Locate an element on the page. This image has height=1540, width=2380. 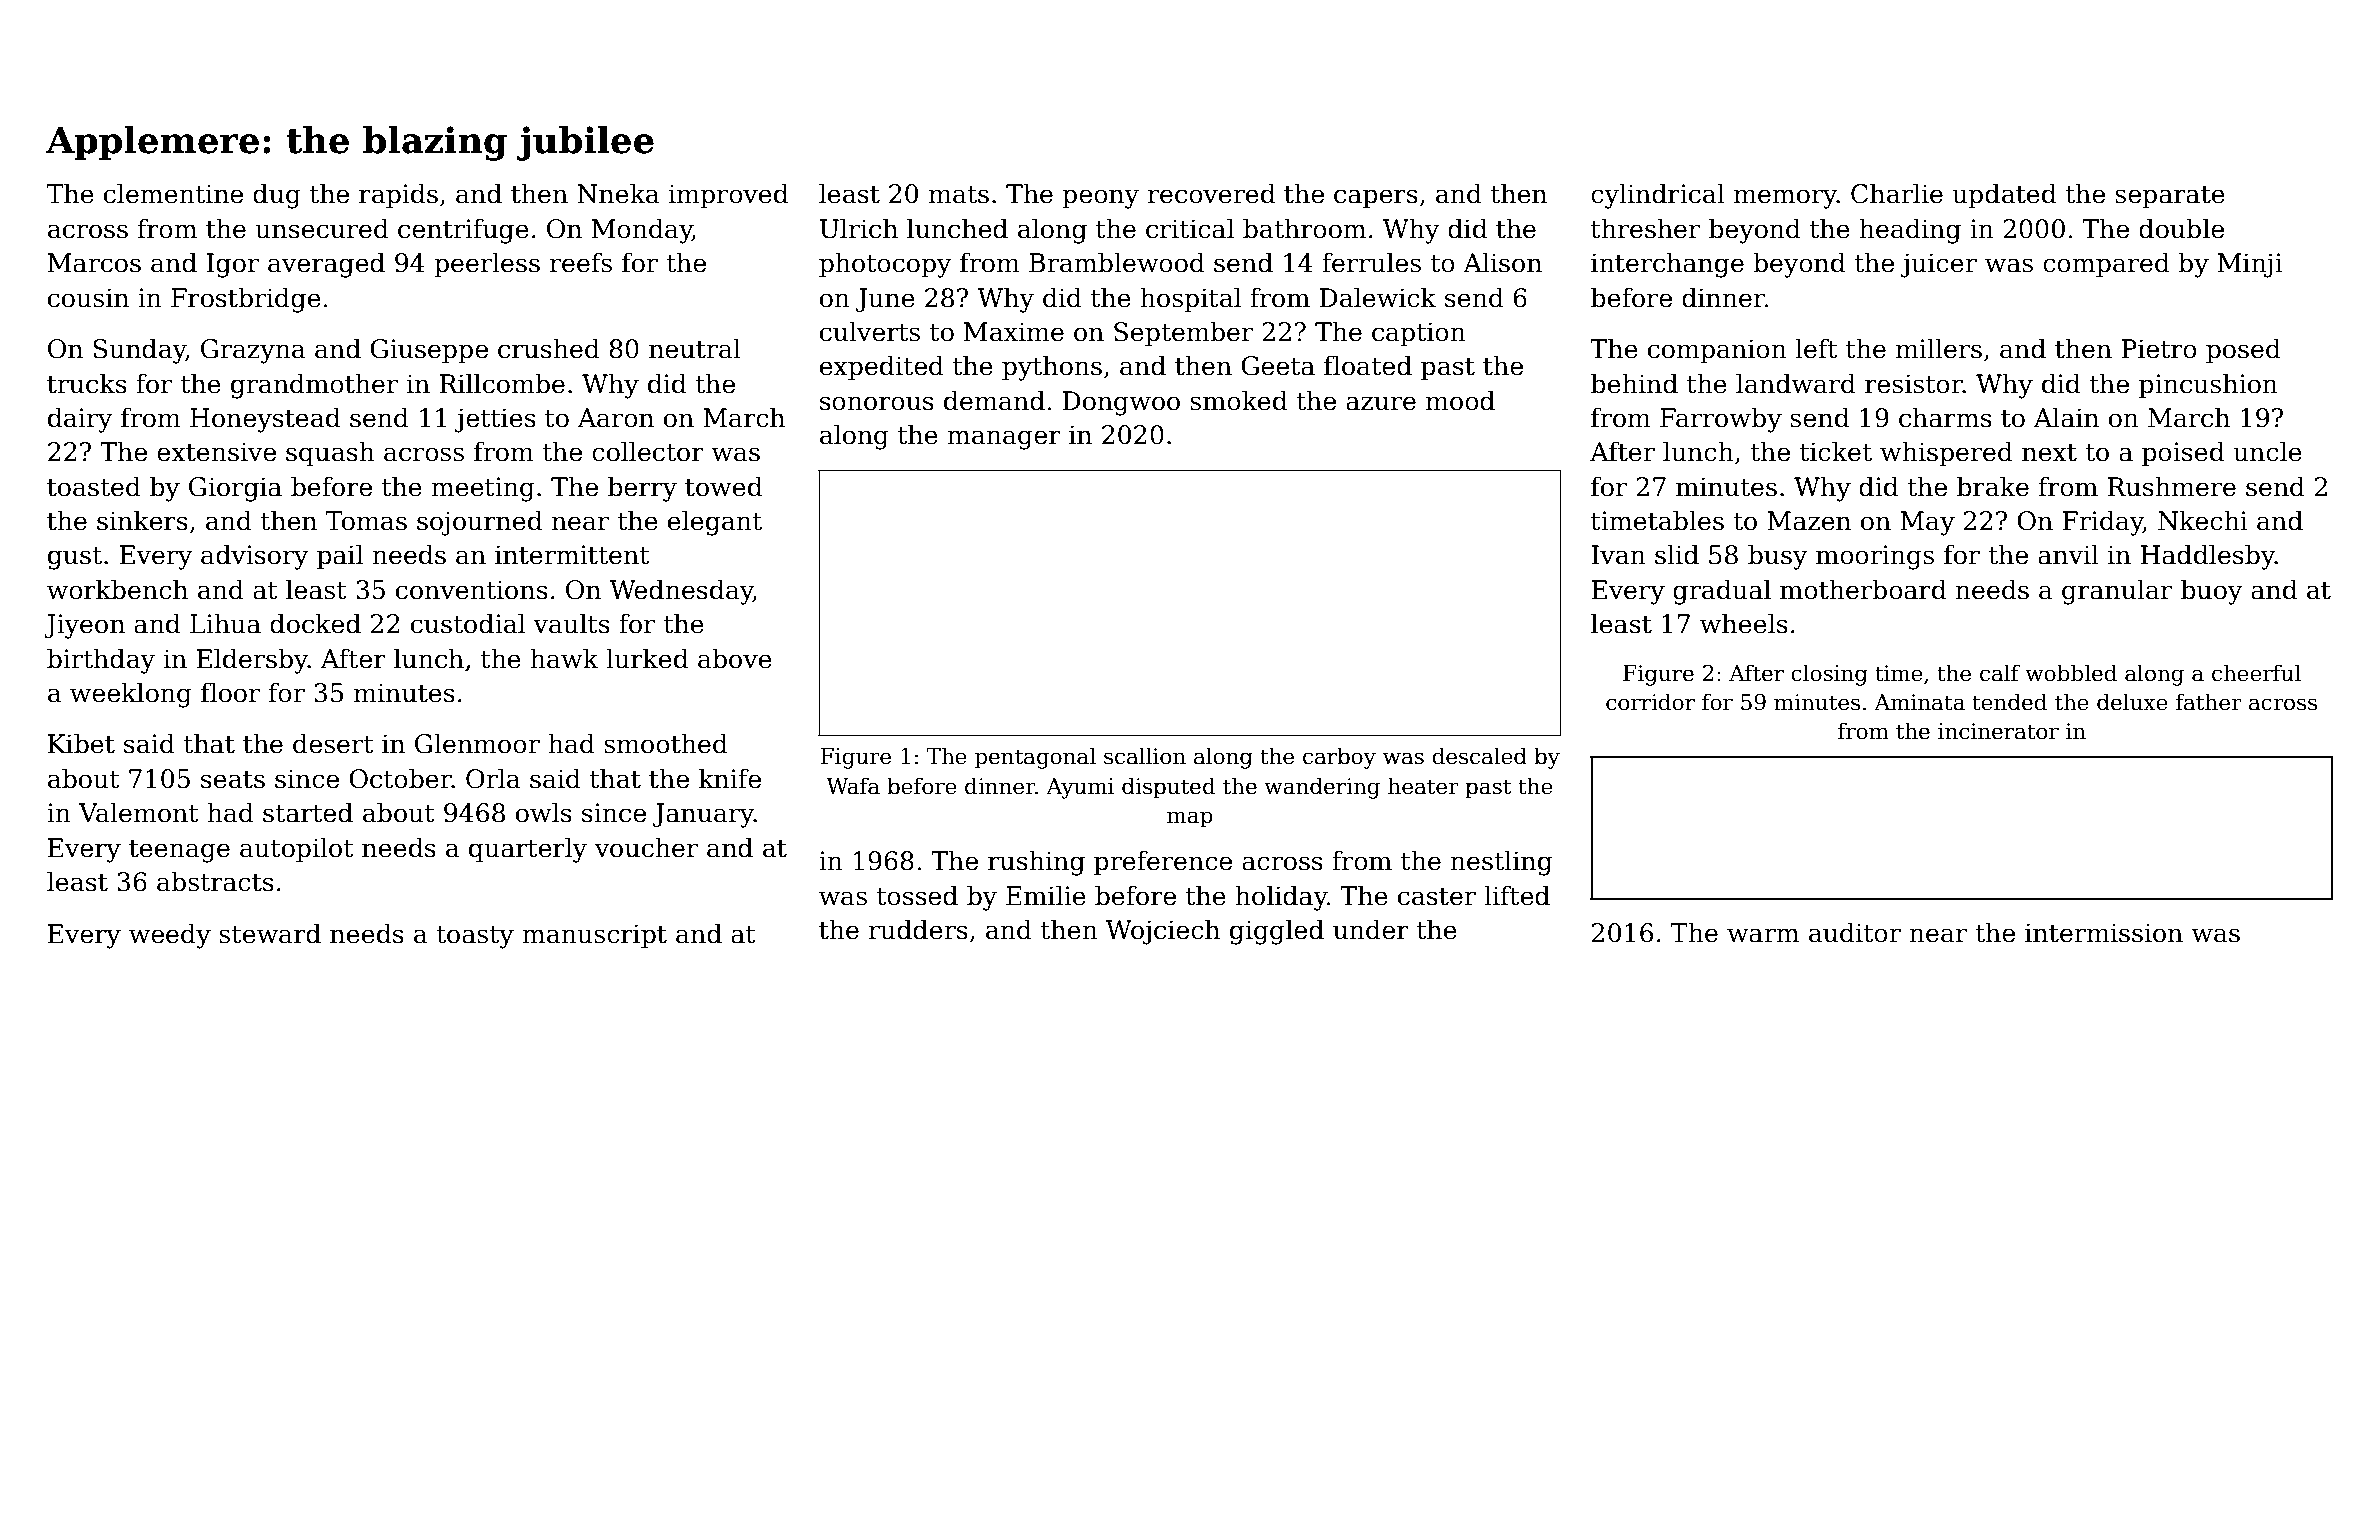
weedy is located at coordinates (170, 936).
